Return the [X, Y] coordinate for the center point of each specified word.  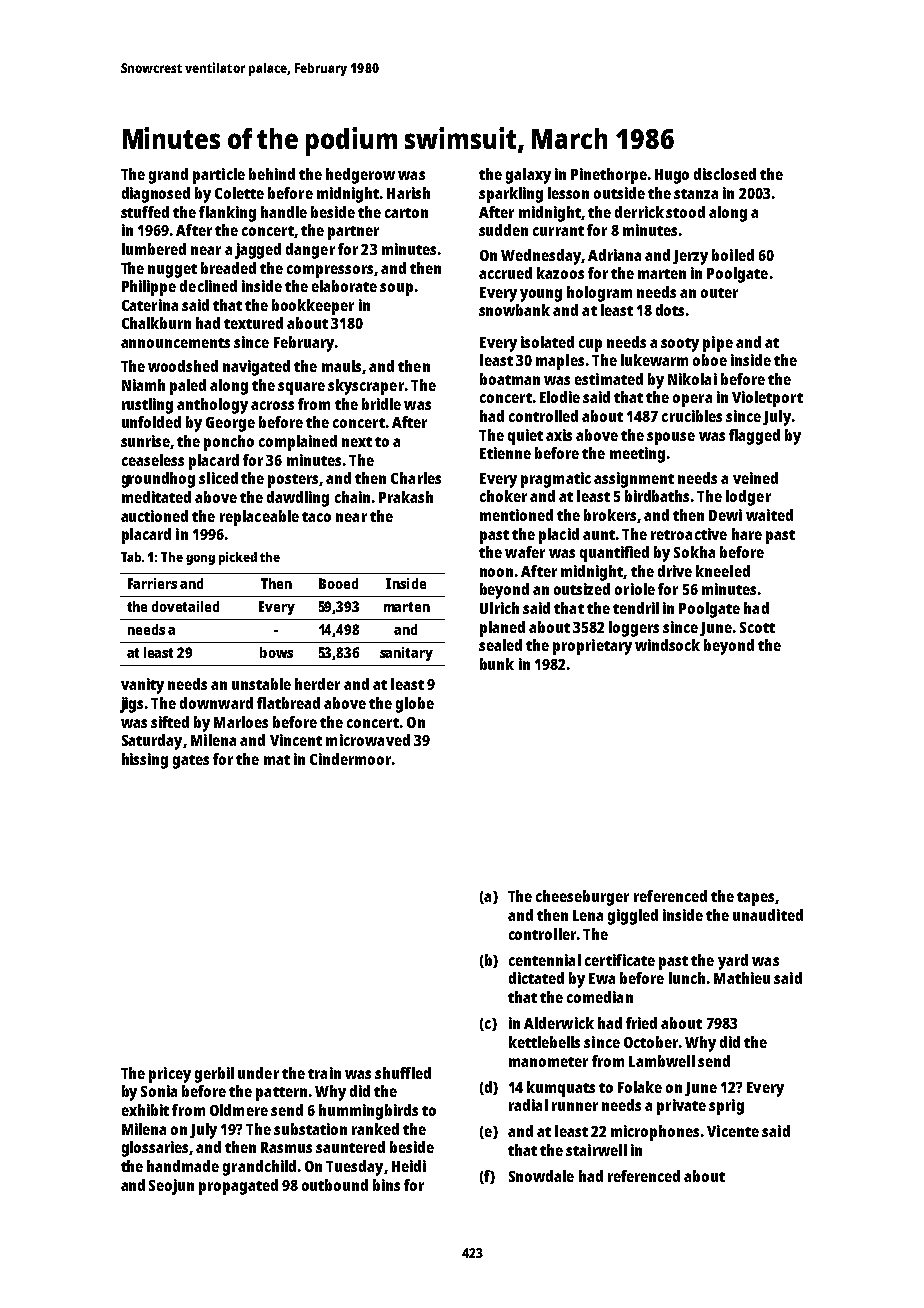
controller [542, 934]
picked [238, 558]
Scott [757, 627]
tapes [755, 899]
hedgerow [360, 176]
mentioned [516, 515]
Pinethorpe [609, 176]
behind [272, 174]
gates [191, 762]
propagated [238, 1187]
